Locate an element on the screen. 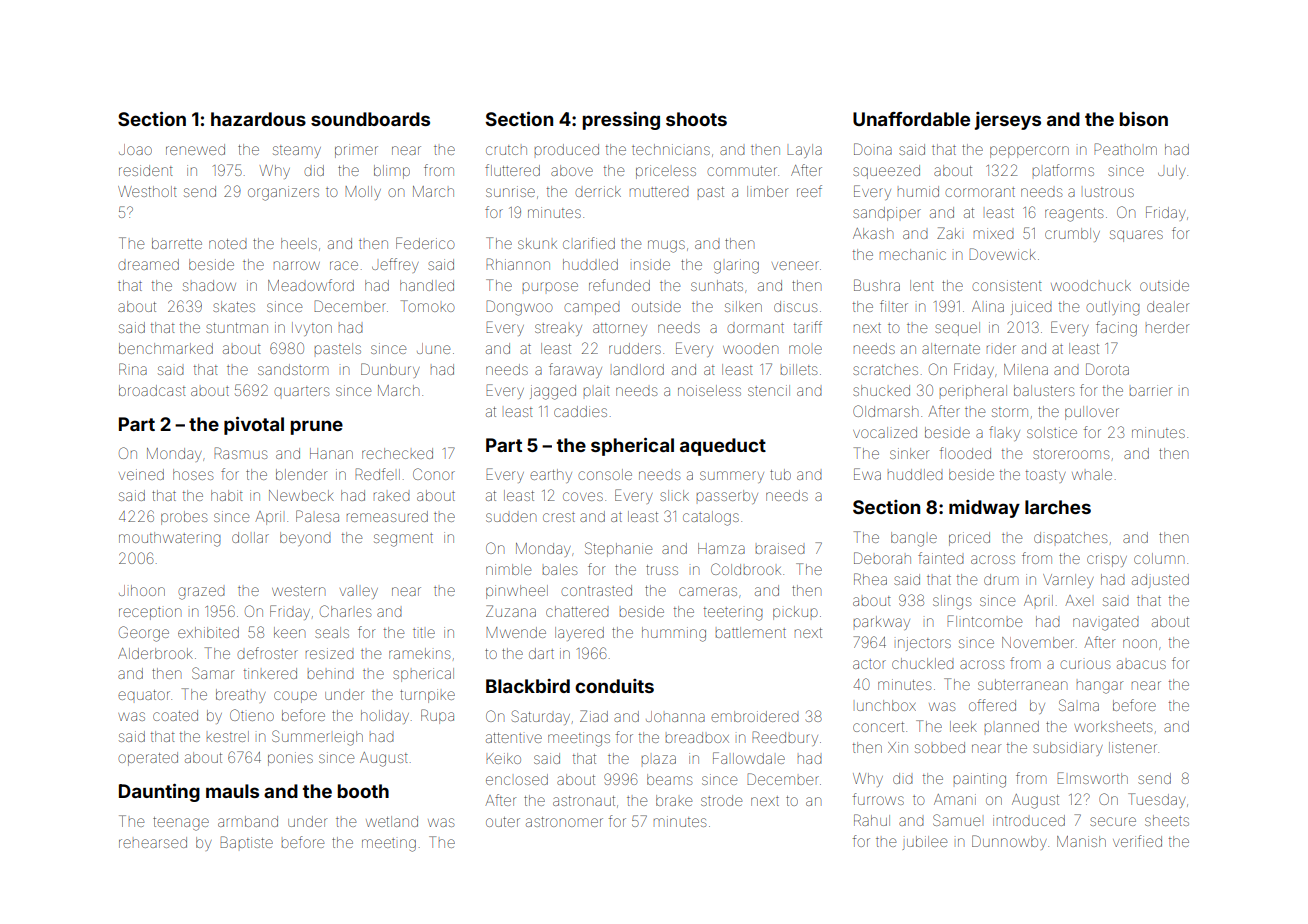 The height and width of the screenshot is (924, 1308). embroidered is located at coordinates (755, 716).
